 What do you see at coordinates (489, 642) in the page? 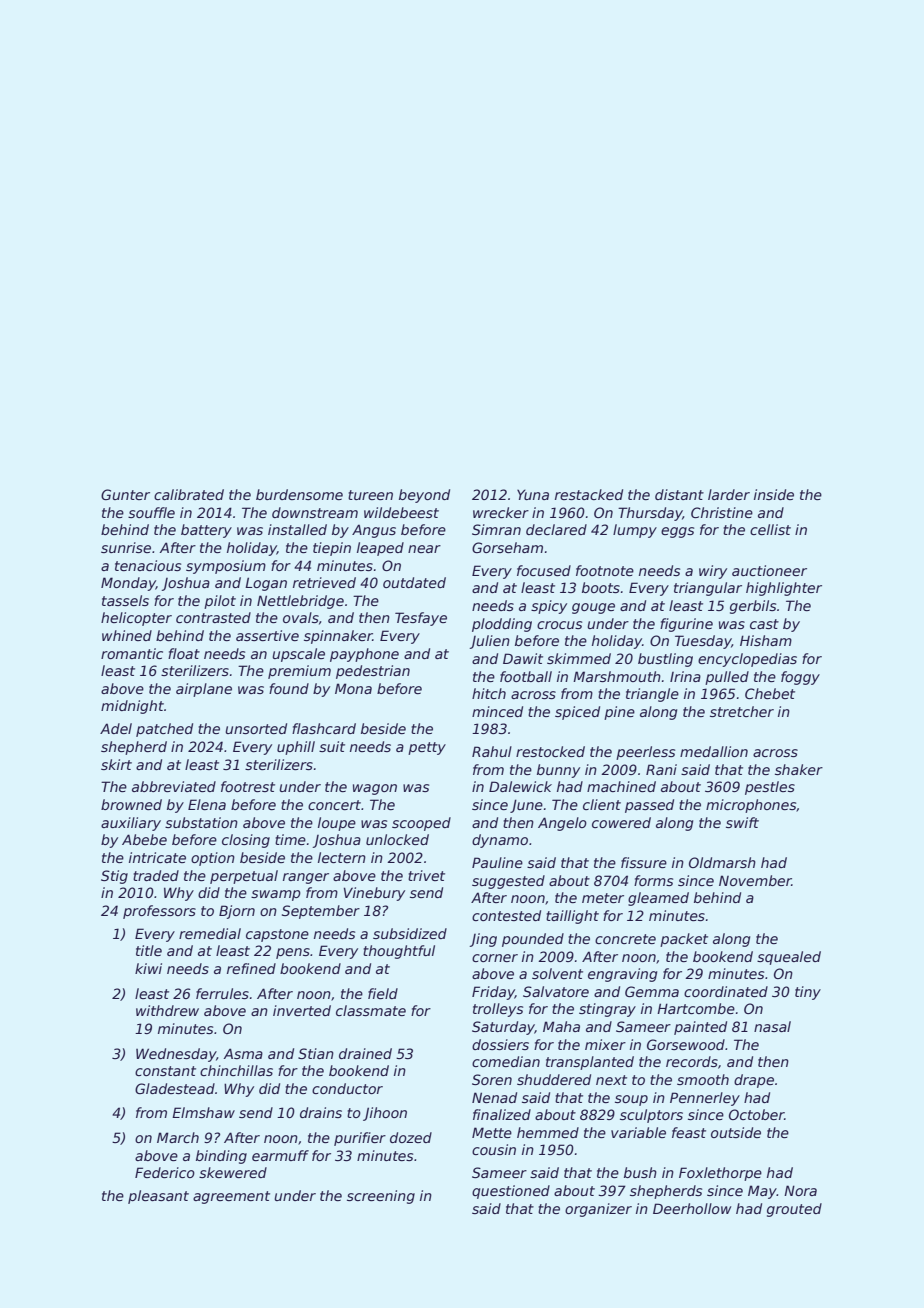
I see `Julien` at bounding box center [489, 642].
